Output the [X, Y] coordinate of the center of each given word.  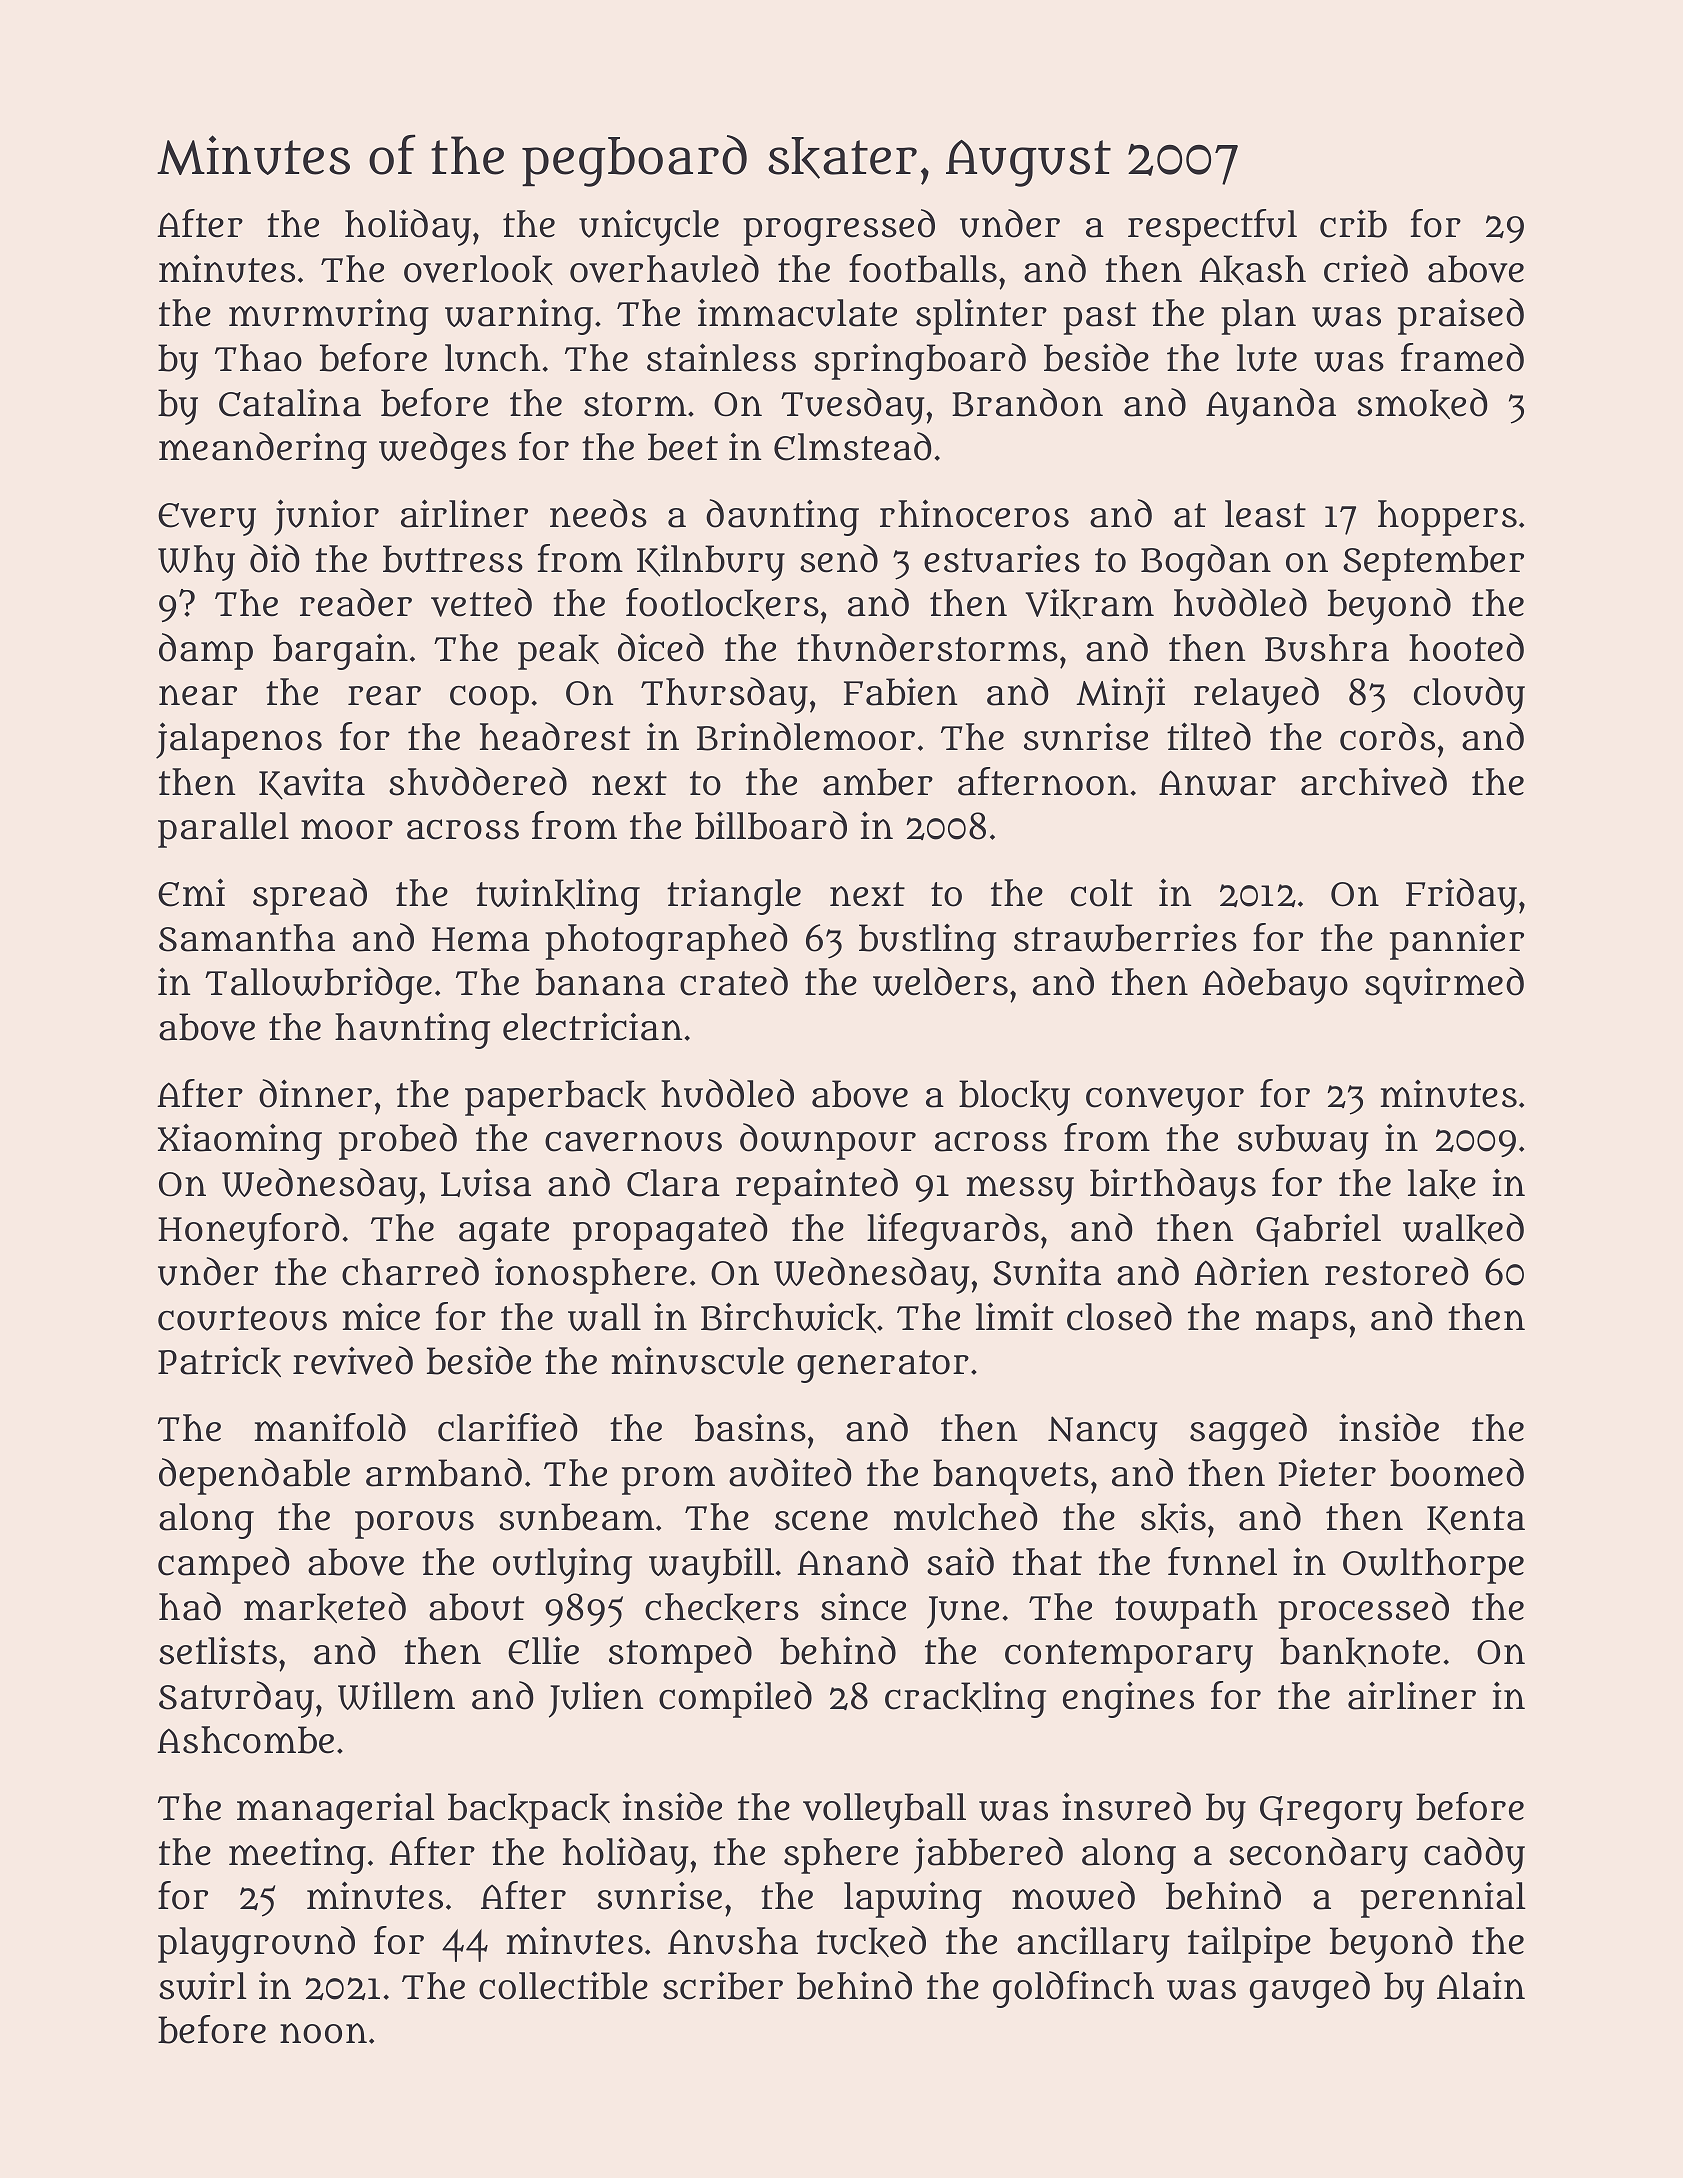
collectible [563, 1985]
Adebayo [1275, 985]
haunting [412, 1030]
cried [1366, 268]
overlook [478, 270]
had [190, 1606]
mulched [966, 1516]
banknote [1360, 1652]
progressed [839, 227]
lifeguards [953, 1231]
